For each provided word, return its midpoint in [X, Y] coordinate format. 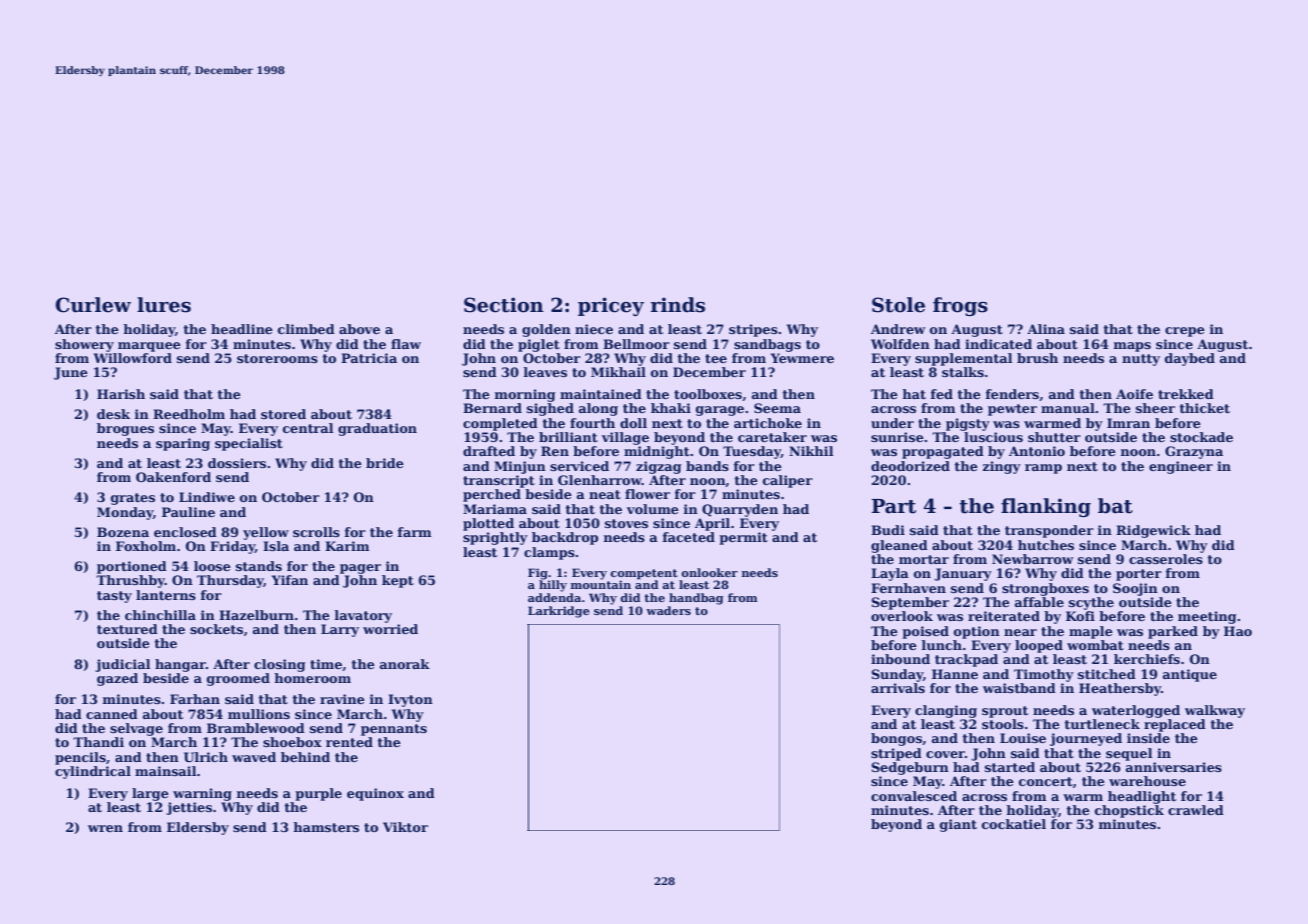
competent [644, 574]
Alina [1046, 329]
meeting [1207, 617]
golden [546, 330]
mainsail [166, 771]
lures [164, 305]
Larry [340, 630]
